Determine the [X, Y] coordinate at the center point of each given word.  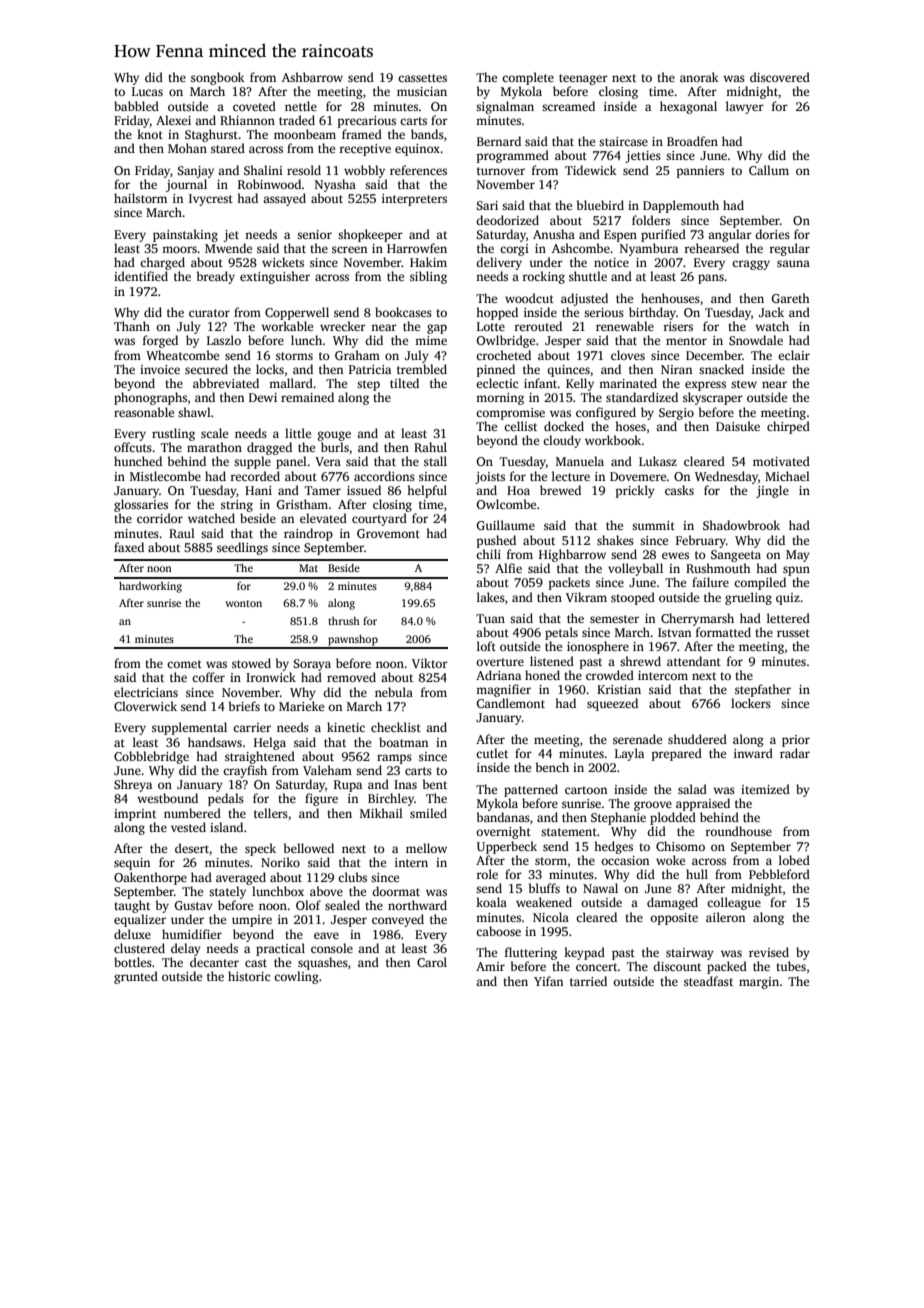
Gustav [193, 905]
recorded [255, 476]
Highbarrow [572, 555]
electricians [146, 692]
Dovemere [638, 476]
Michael [787, 476]
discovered [780, 77]
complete [528, 78]
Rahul [430, 447]
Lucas [147, 91]
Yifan [548, 981]
